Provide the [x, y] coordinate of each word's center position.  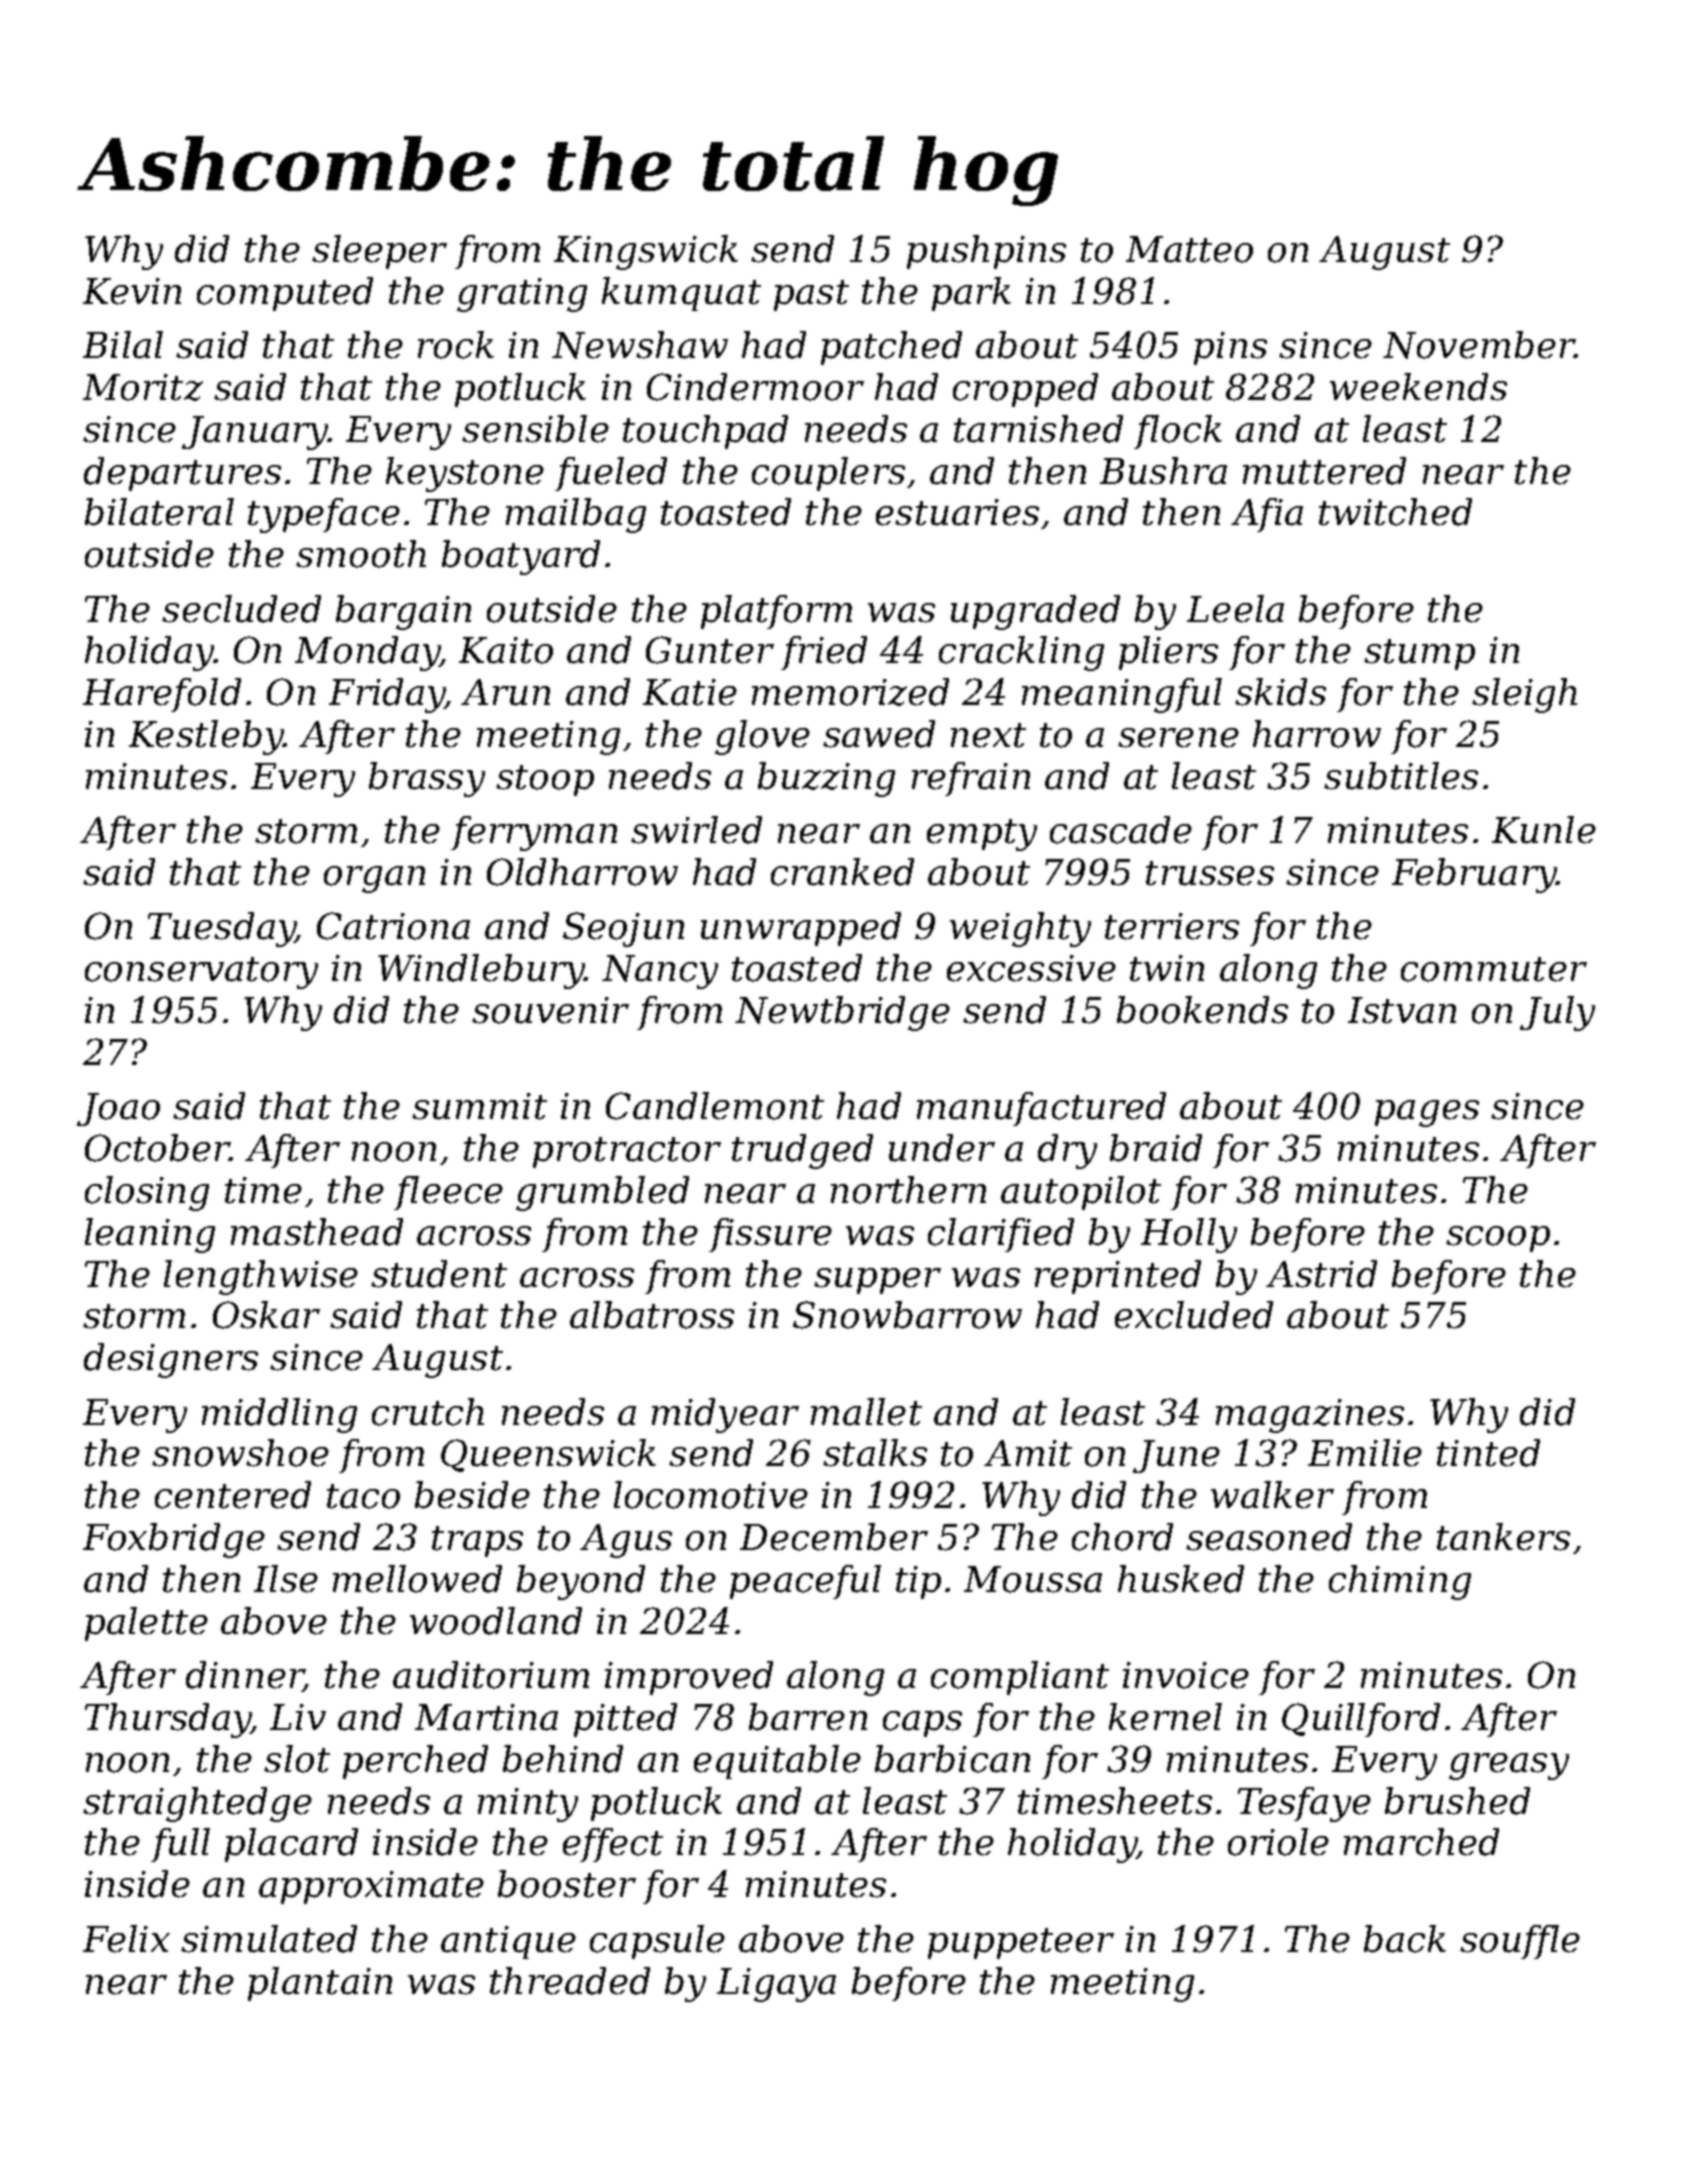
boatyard [521, 557]
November [1478, 345]
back [1405, 1939]
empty [982, 835]
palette [146, 1624]
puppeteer [1021, 1943]
